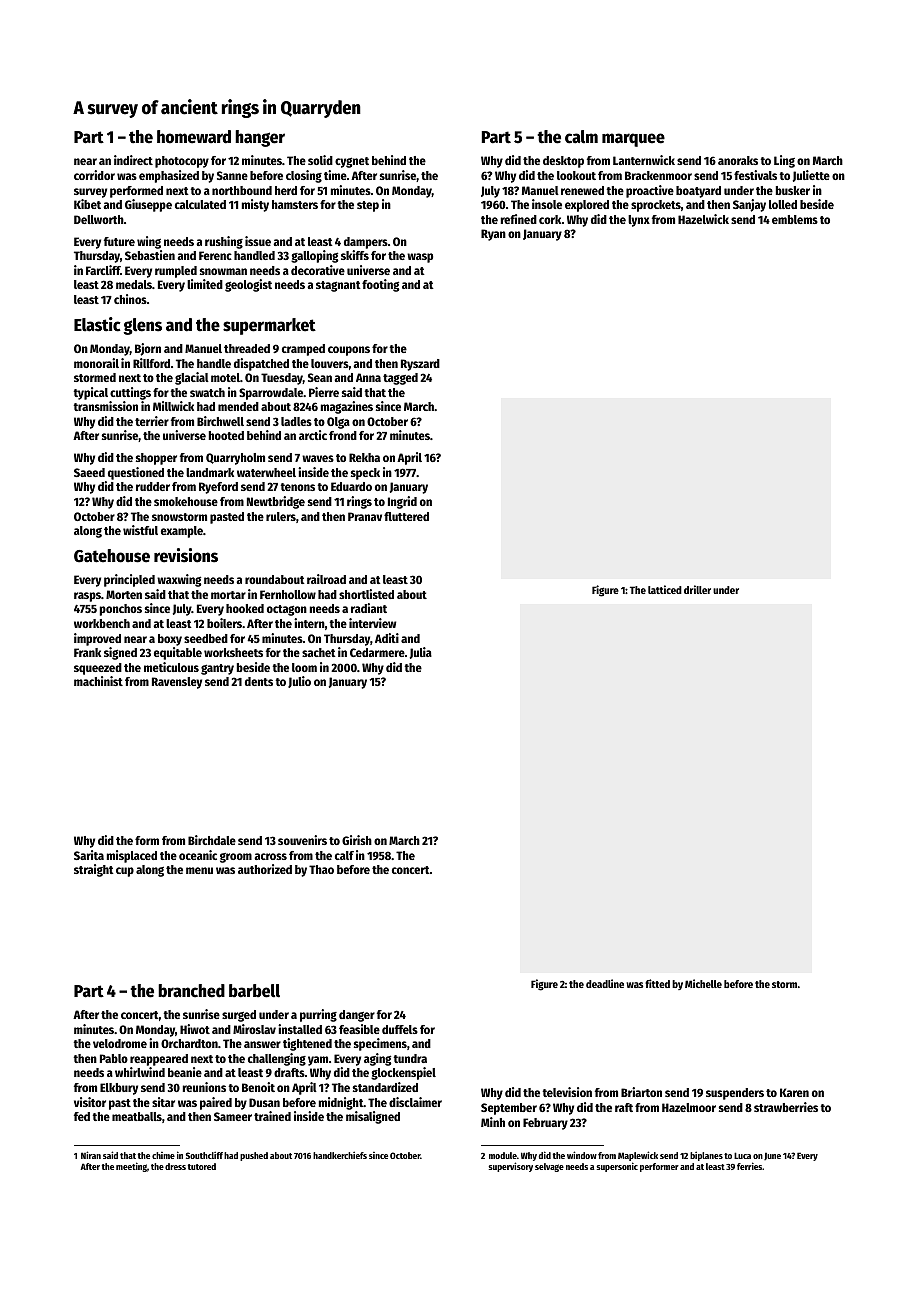 The image size is (924, 1314). I want to click on emblems, so click(795, 219).
